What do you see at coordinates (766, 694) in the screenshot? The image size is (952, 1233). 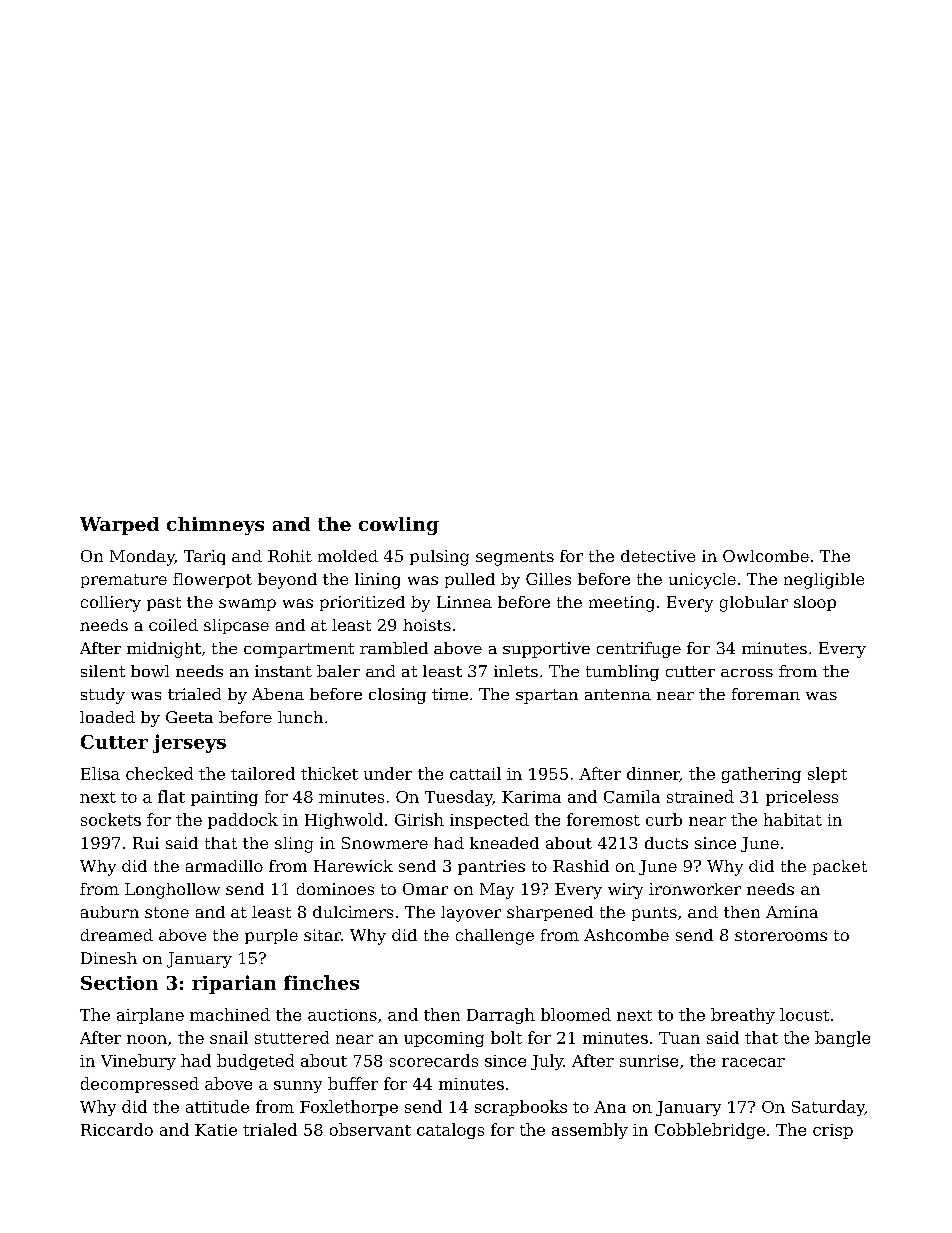 I see `foreman` at bounding box center [766, 694].
